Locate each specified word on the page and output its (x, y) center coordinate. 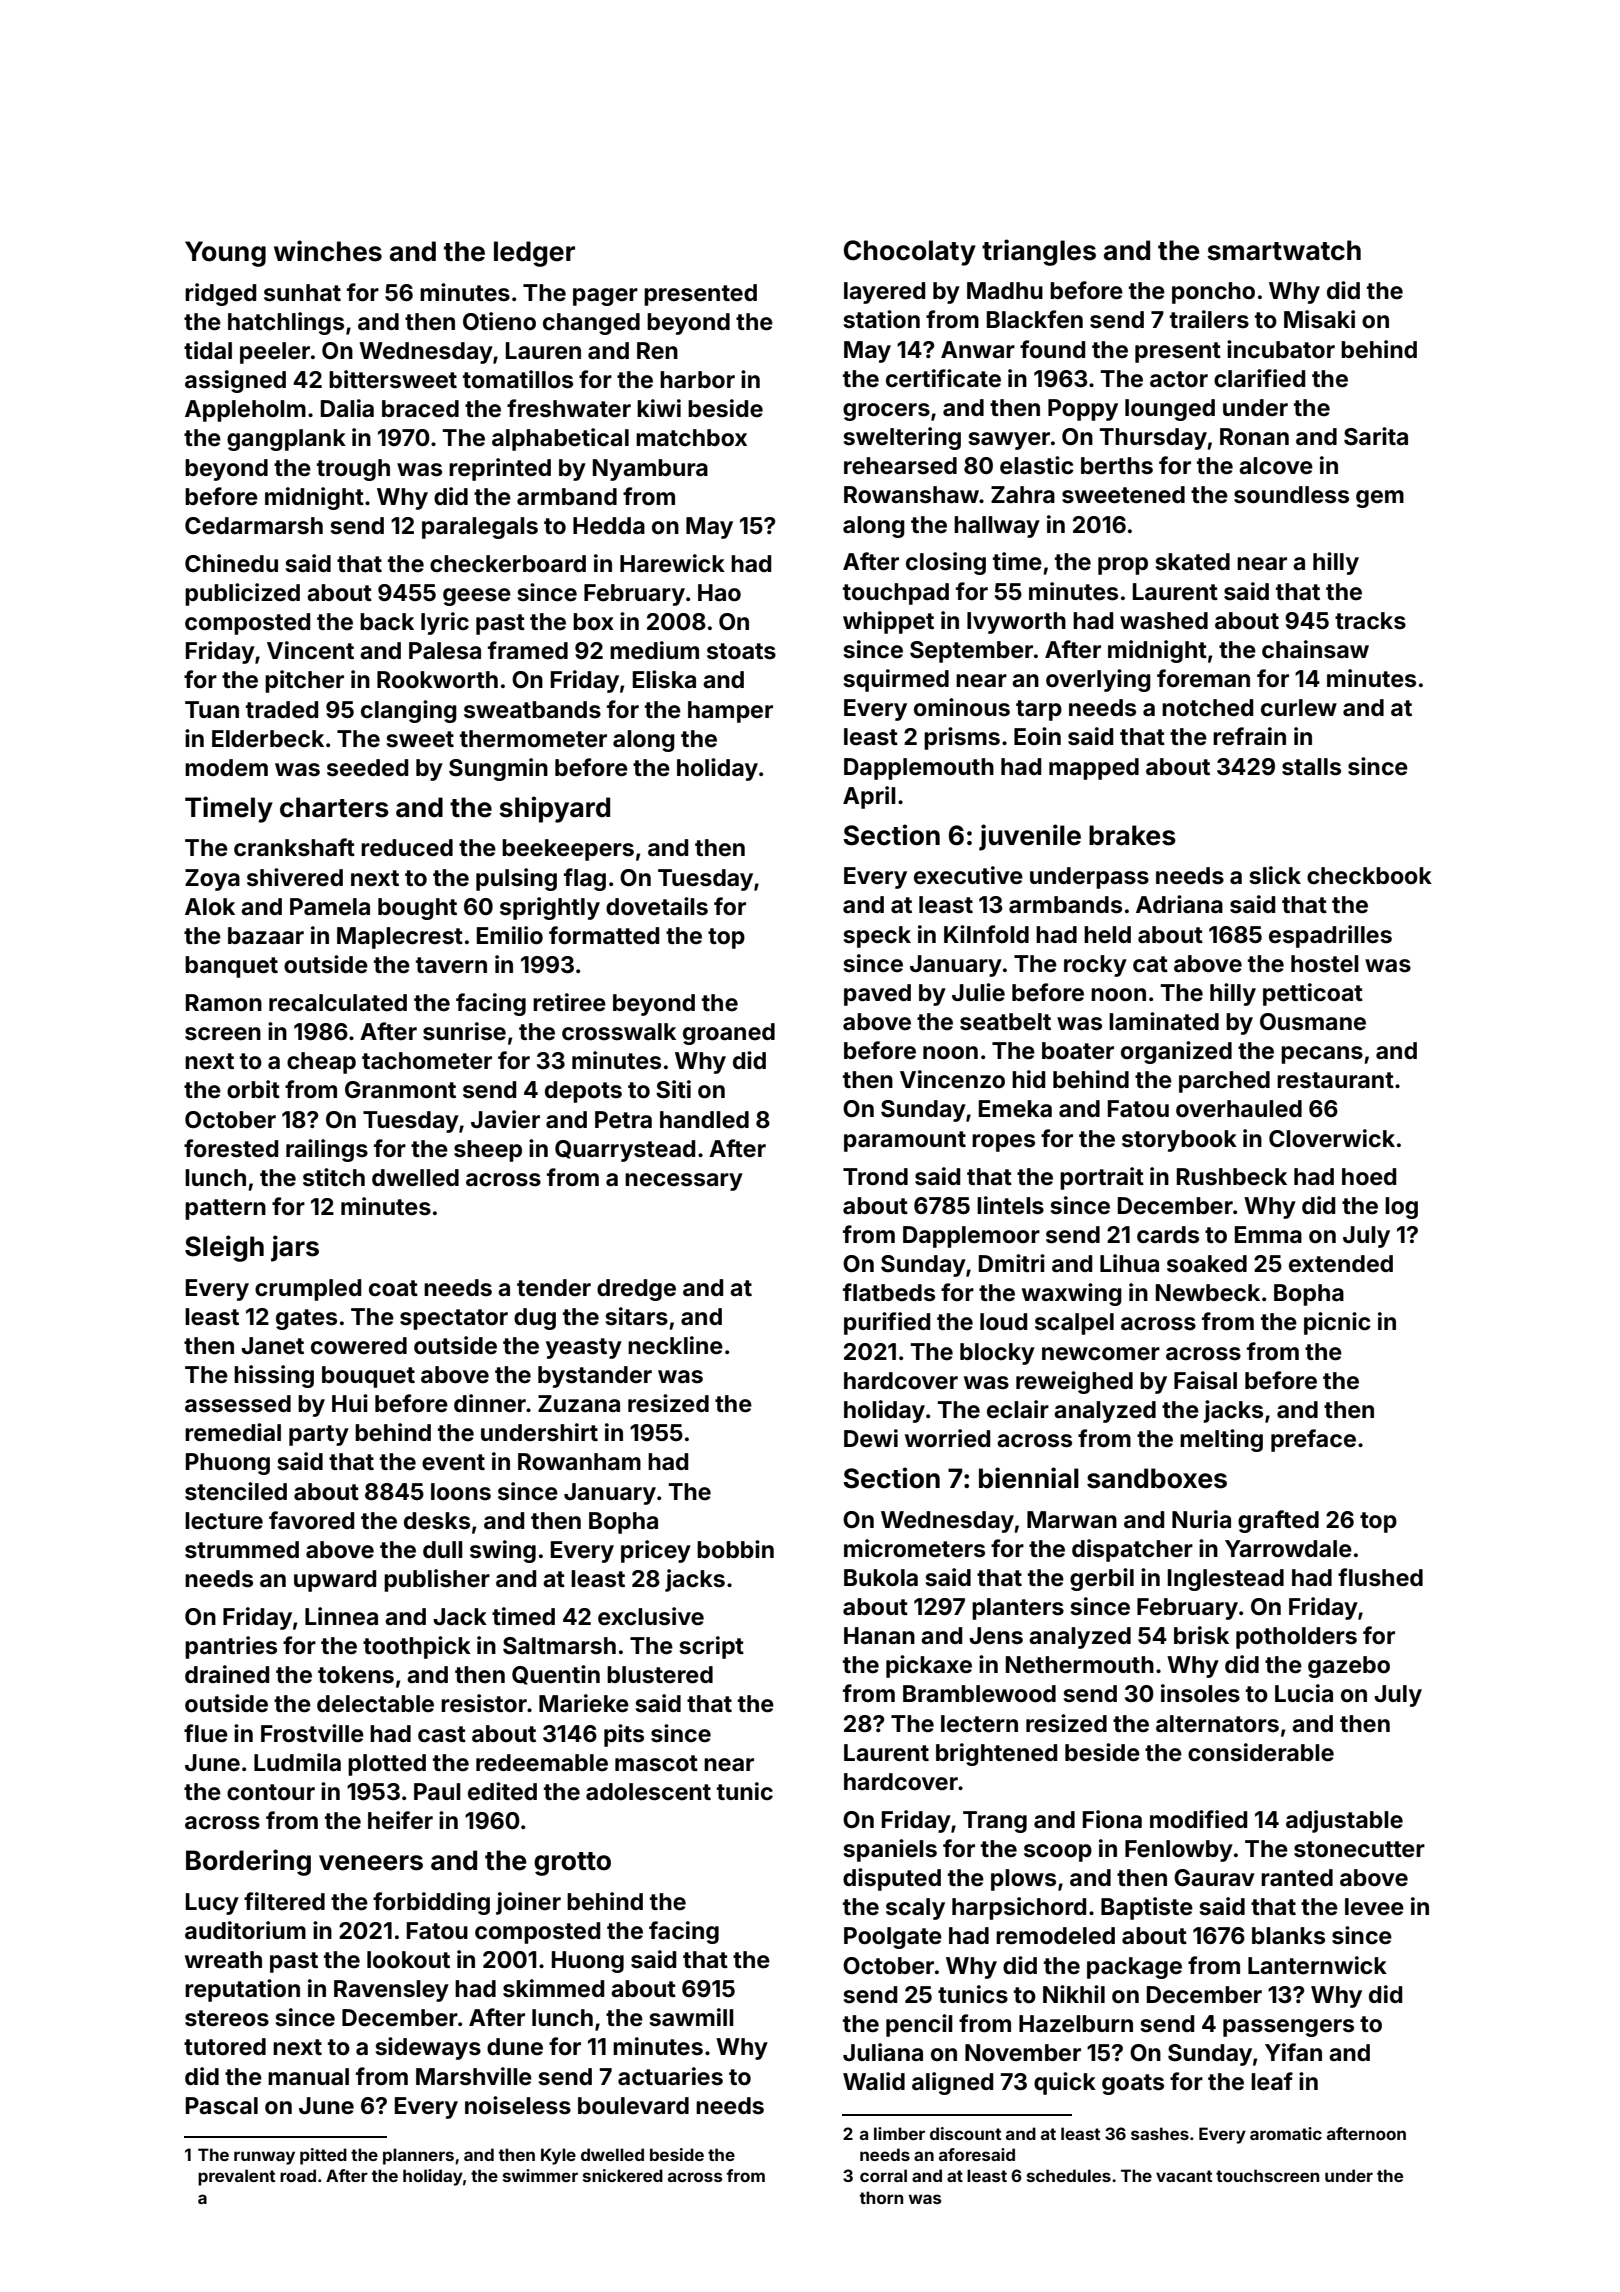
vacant (1184, 2176)
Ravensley (391, 1991)
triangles (1039, 252)
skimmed (553, 1988)
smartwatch (1284, 250)
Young (225, 254)
